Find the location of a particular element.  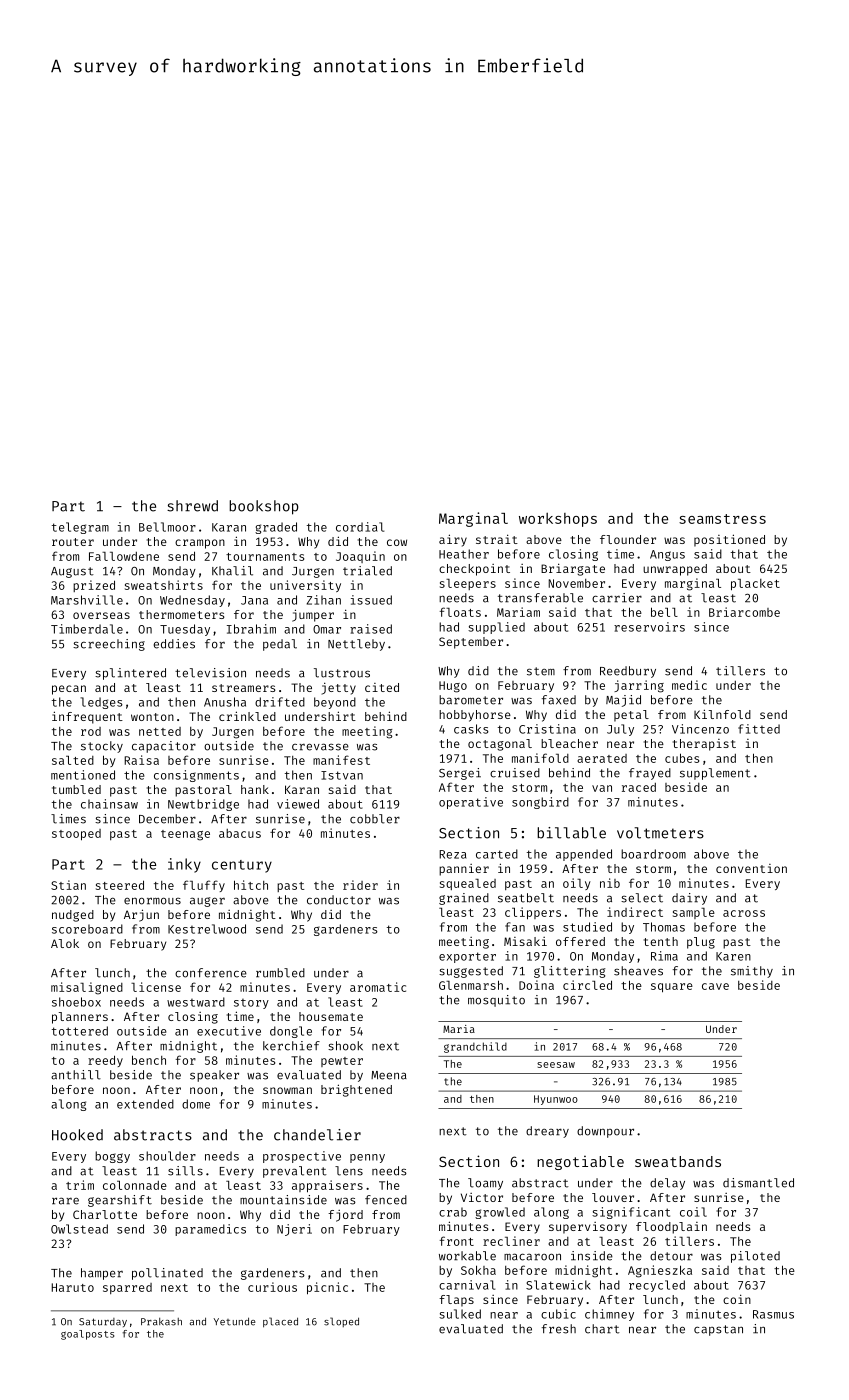

strait is located at coordinates (497, 539).
